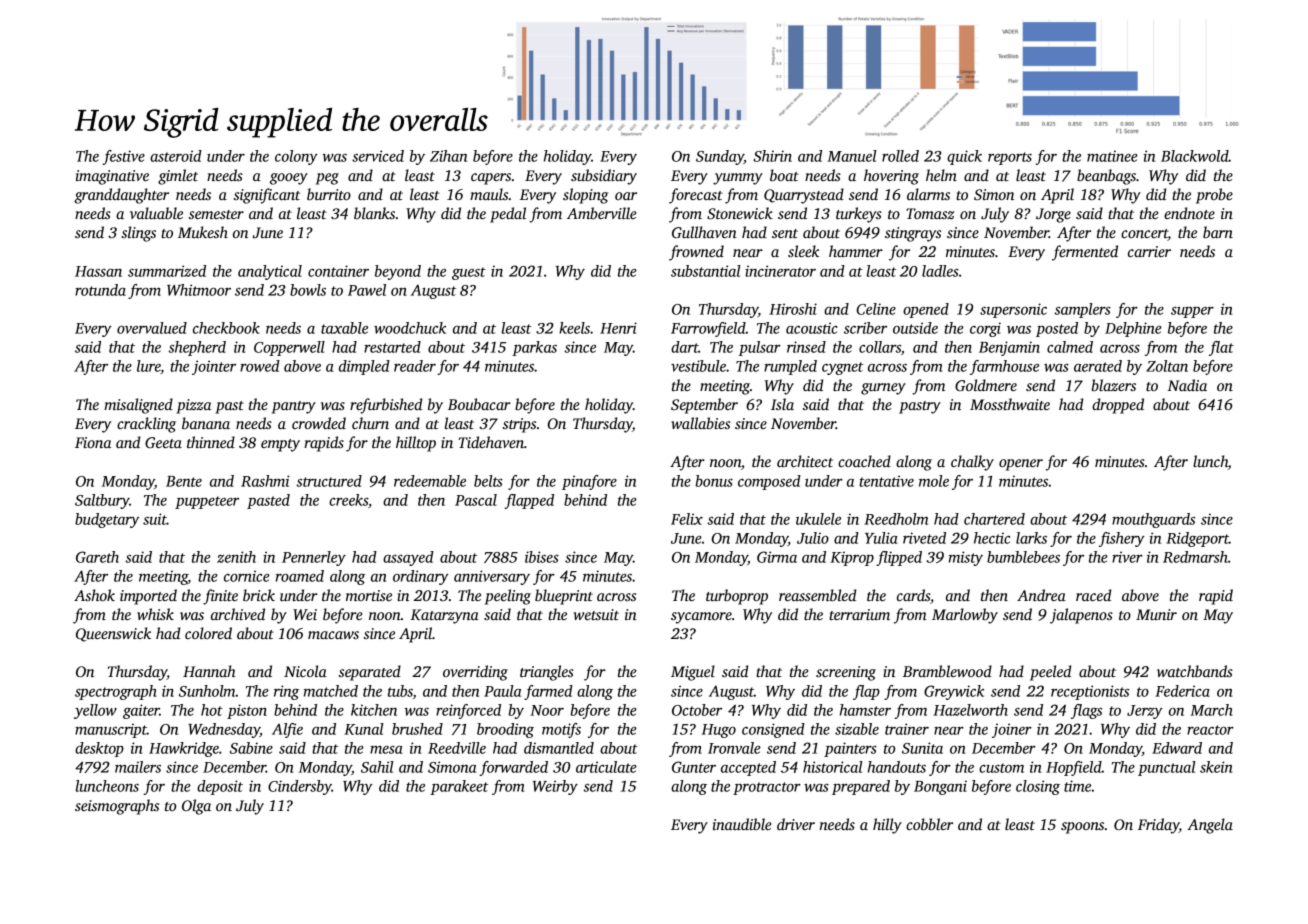  I want to click on vestibule, so click(698, 366).
